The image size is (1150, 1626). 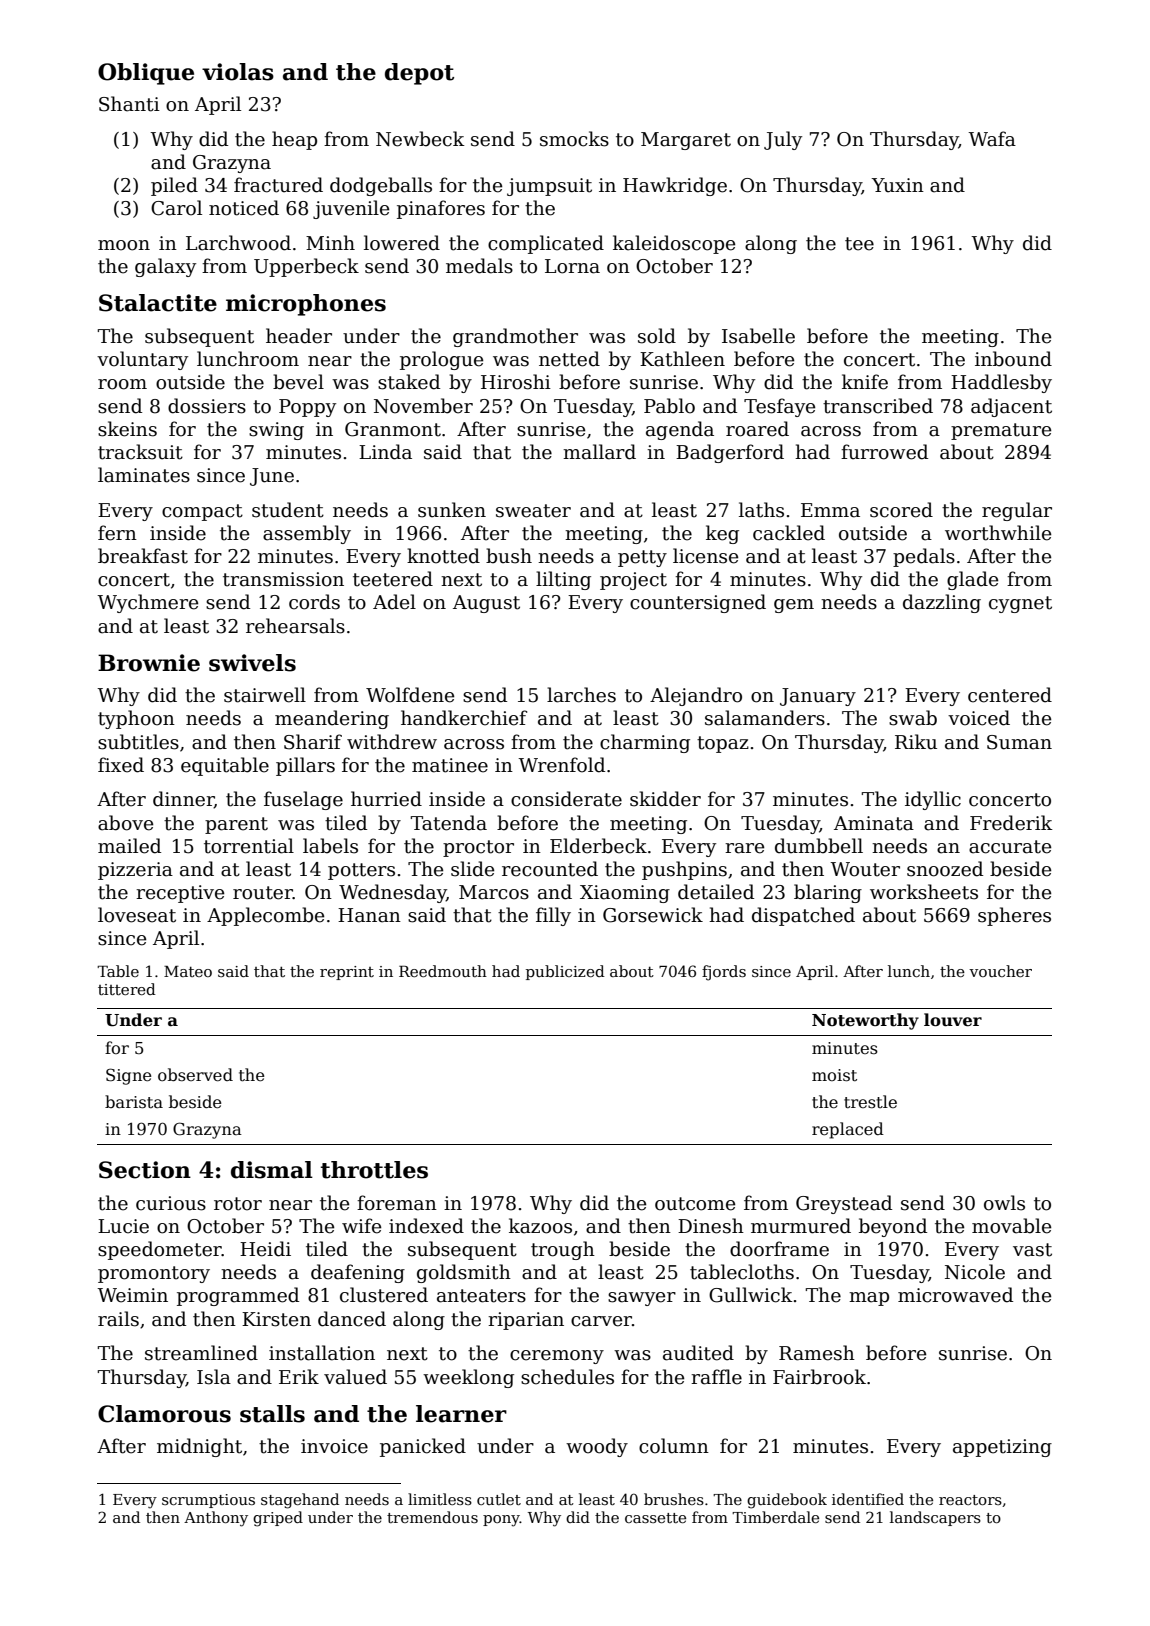 What do you see at coordinates (1001, 431) in the screenshot?
I see `premature` at bounding box center [1001, 431].
